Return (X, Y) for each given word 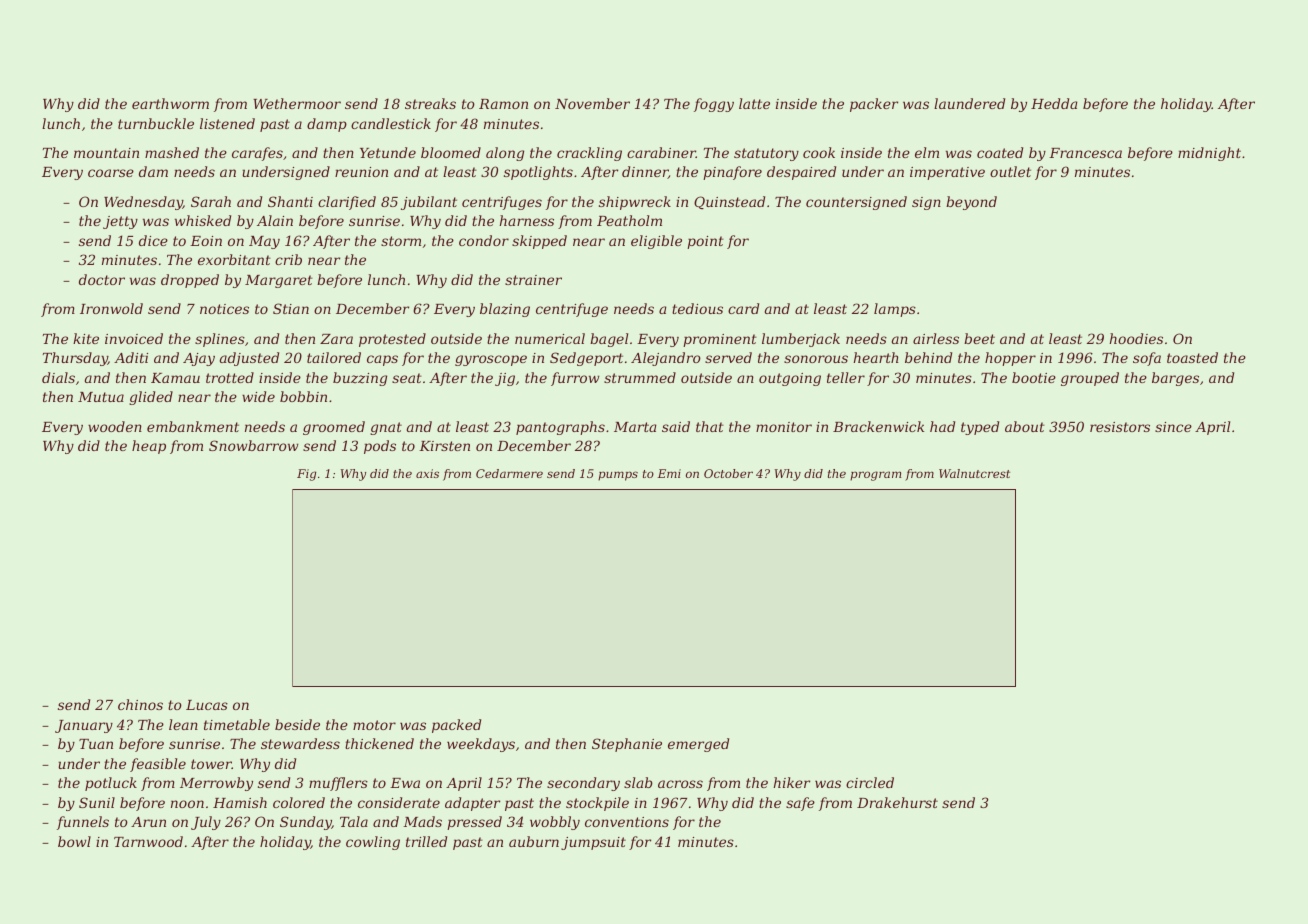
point (705, 242)
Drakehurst (897, 802)
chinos (140, 704)
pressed (474, 823)
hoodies (1136, 338)
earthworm (170, 103)
